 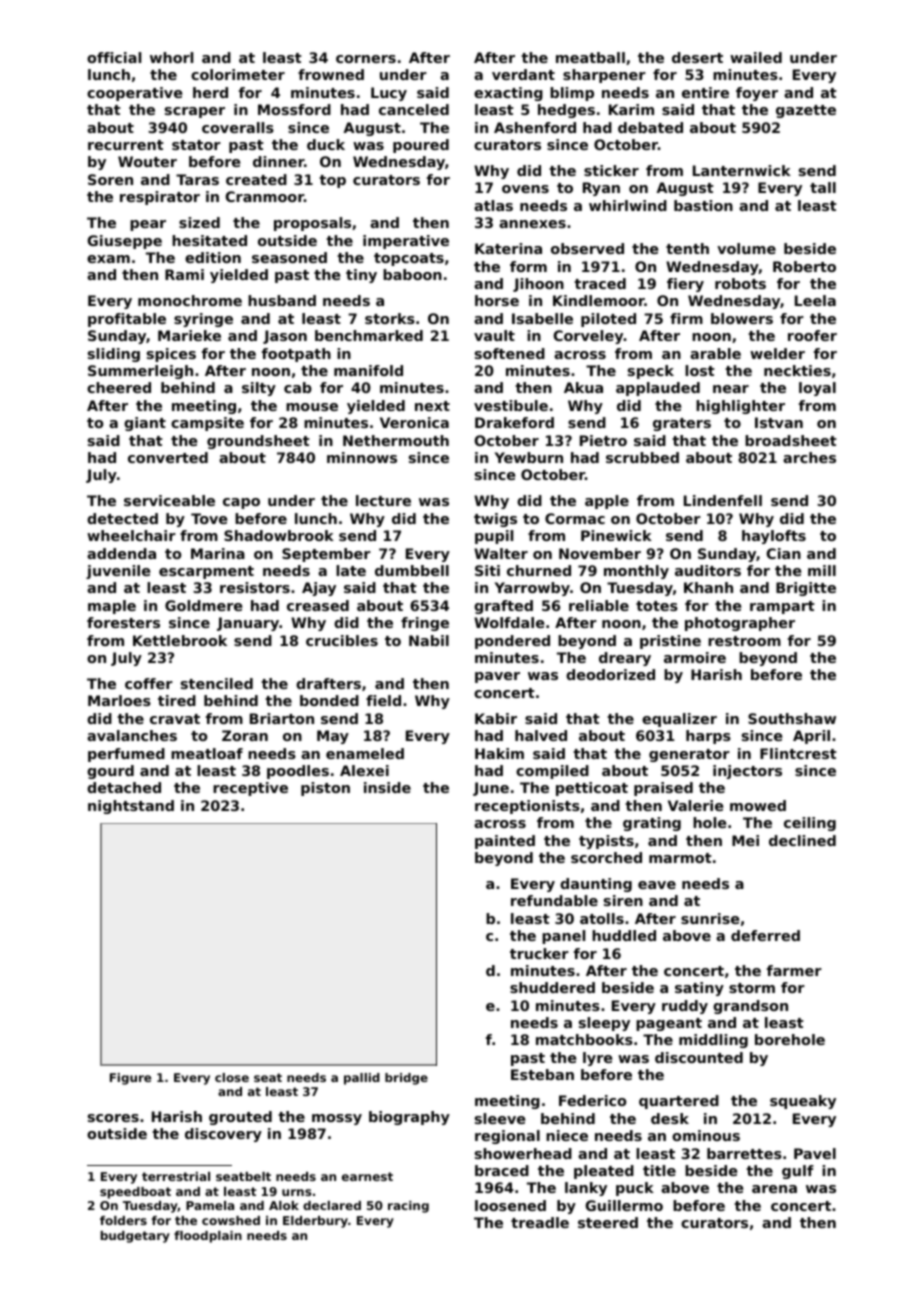 I want to click on Ashenford, so click(x=535, y=127).
